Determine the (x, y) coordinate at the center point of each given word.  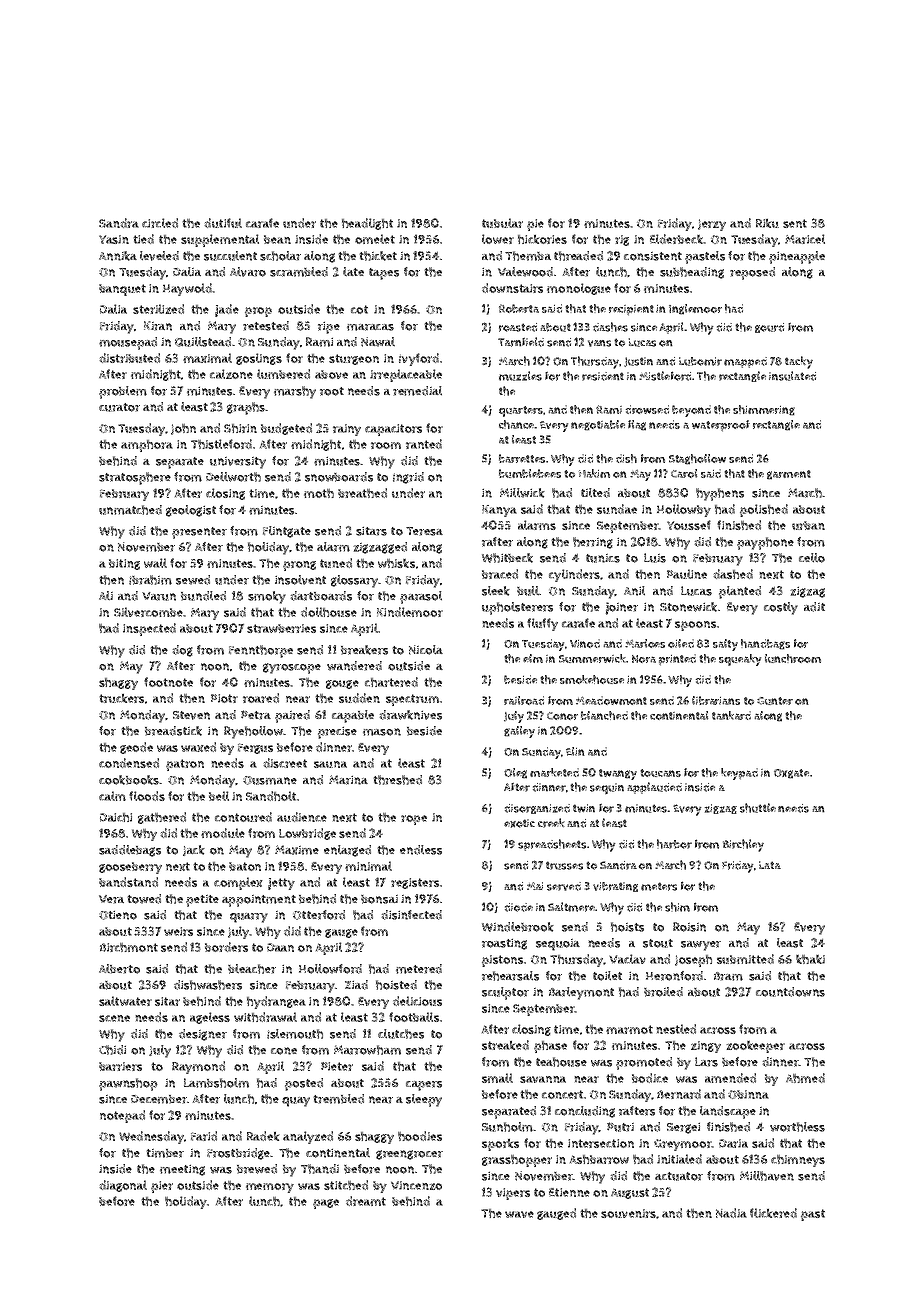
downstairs (512, 288)
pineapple (797, 257)
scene (114, 1018)
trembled (338, 1099)
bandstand (128, 882)
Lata (770, 865)
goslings (259, 359)
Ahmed (805, 1078)
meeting (182, 1170)
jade (227, 310)
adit (814, 607)
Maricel (805, 239)
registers (415, 883)
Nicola (426, 650)
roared (261, 698)
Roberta (519, 308)
